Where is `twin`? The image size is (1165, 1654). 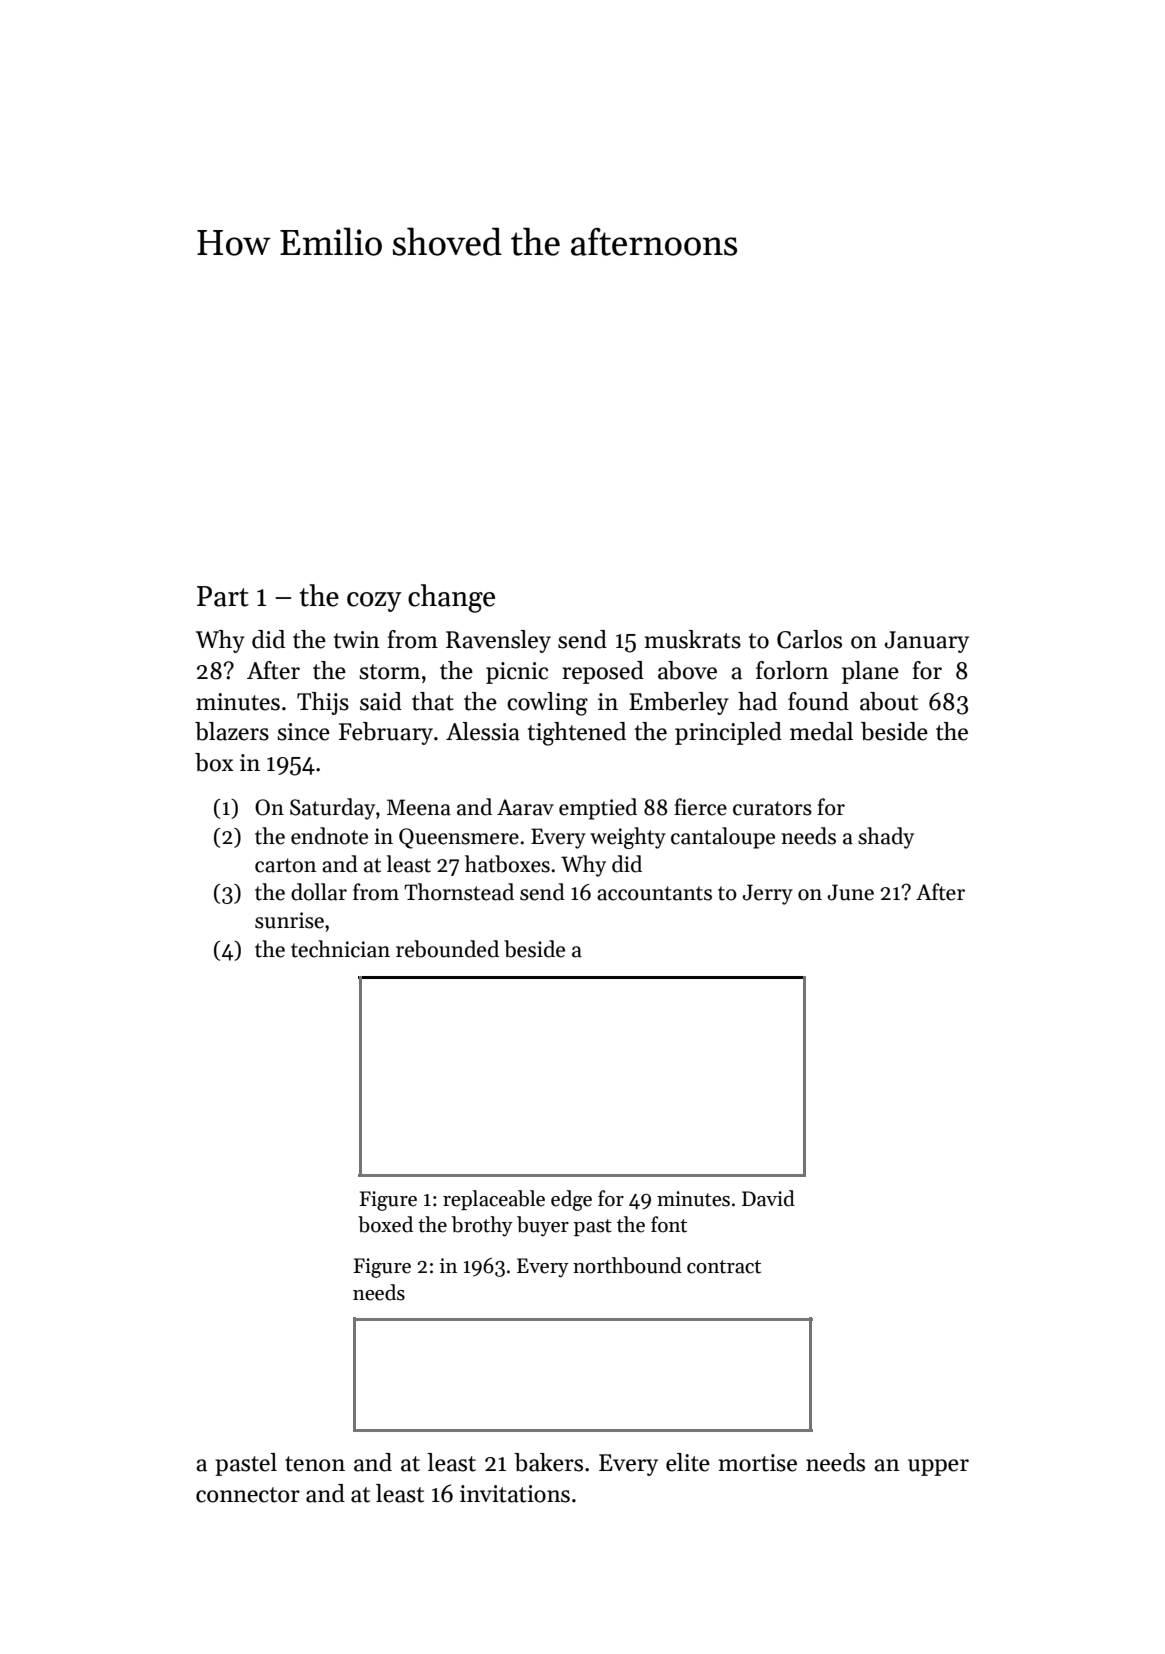 twin is located at coordinates (357, 640).
